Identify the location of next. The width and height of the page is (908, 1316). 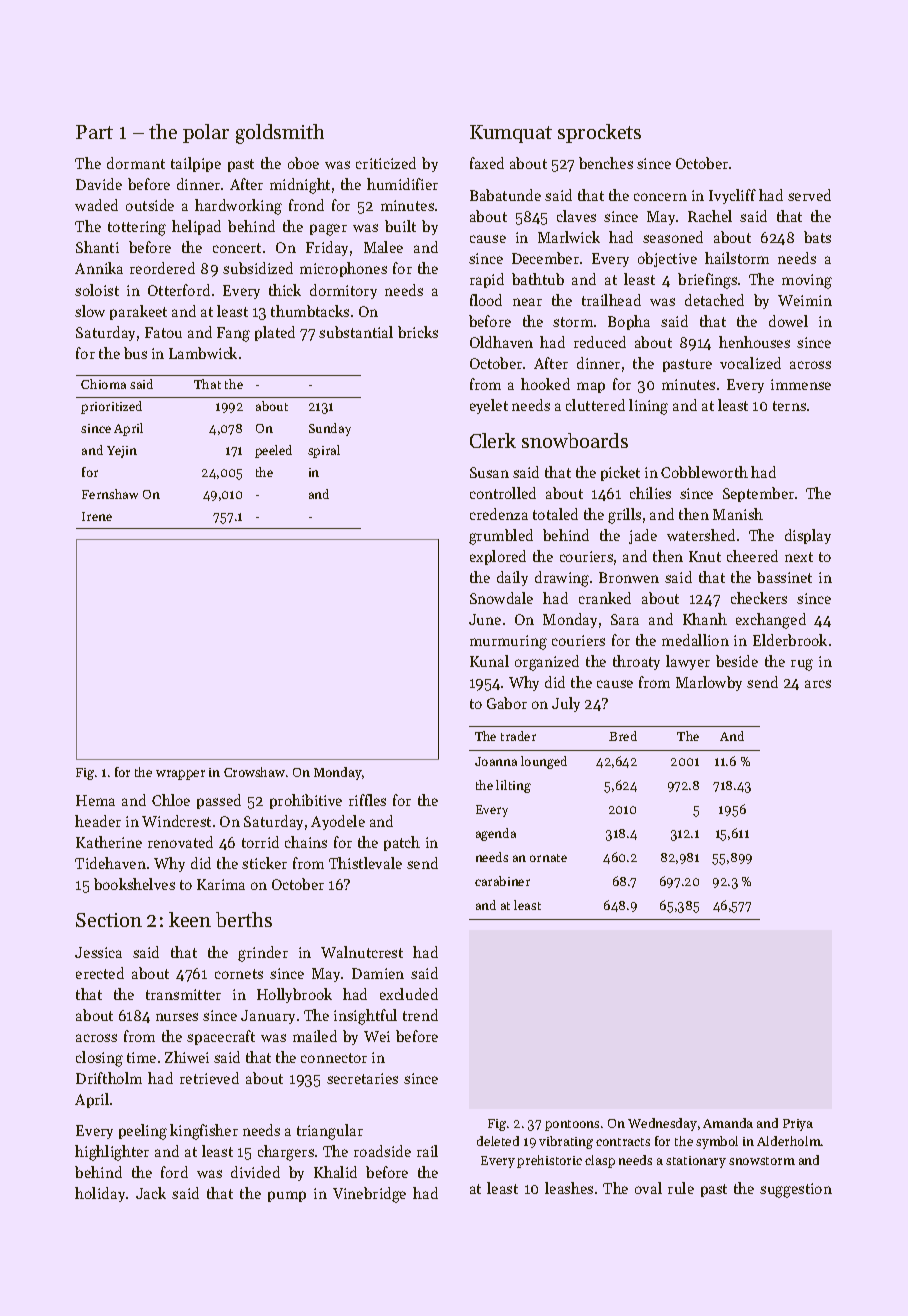
(799, 557).
